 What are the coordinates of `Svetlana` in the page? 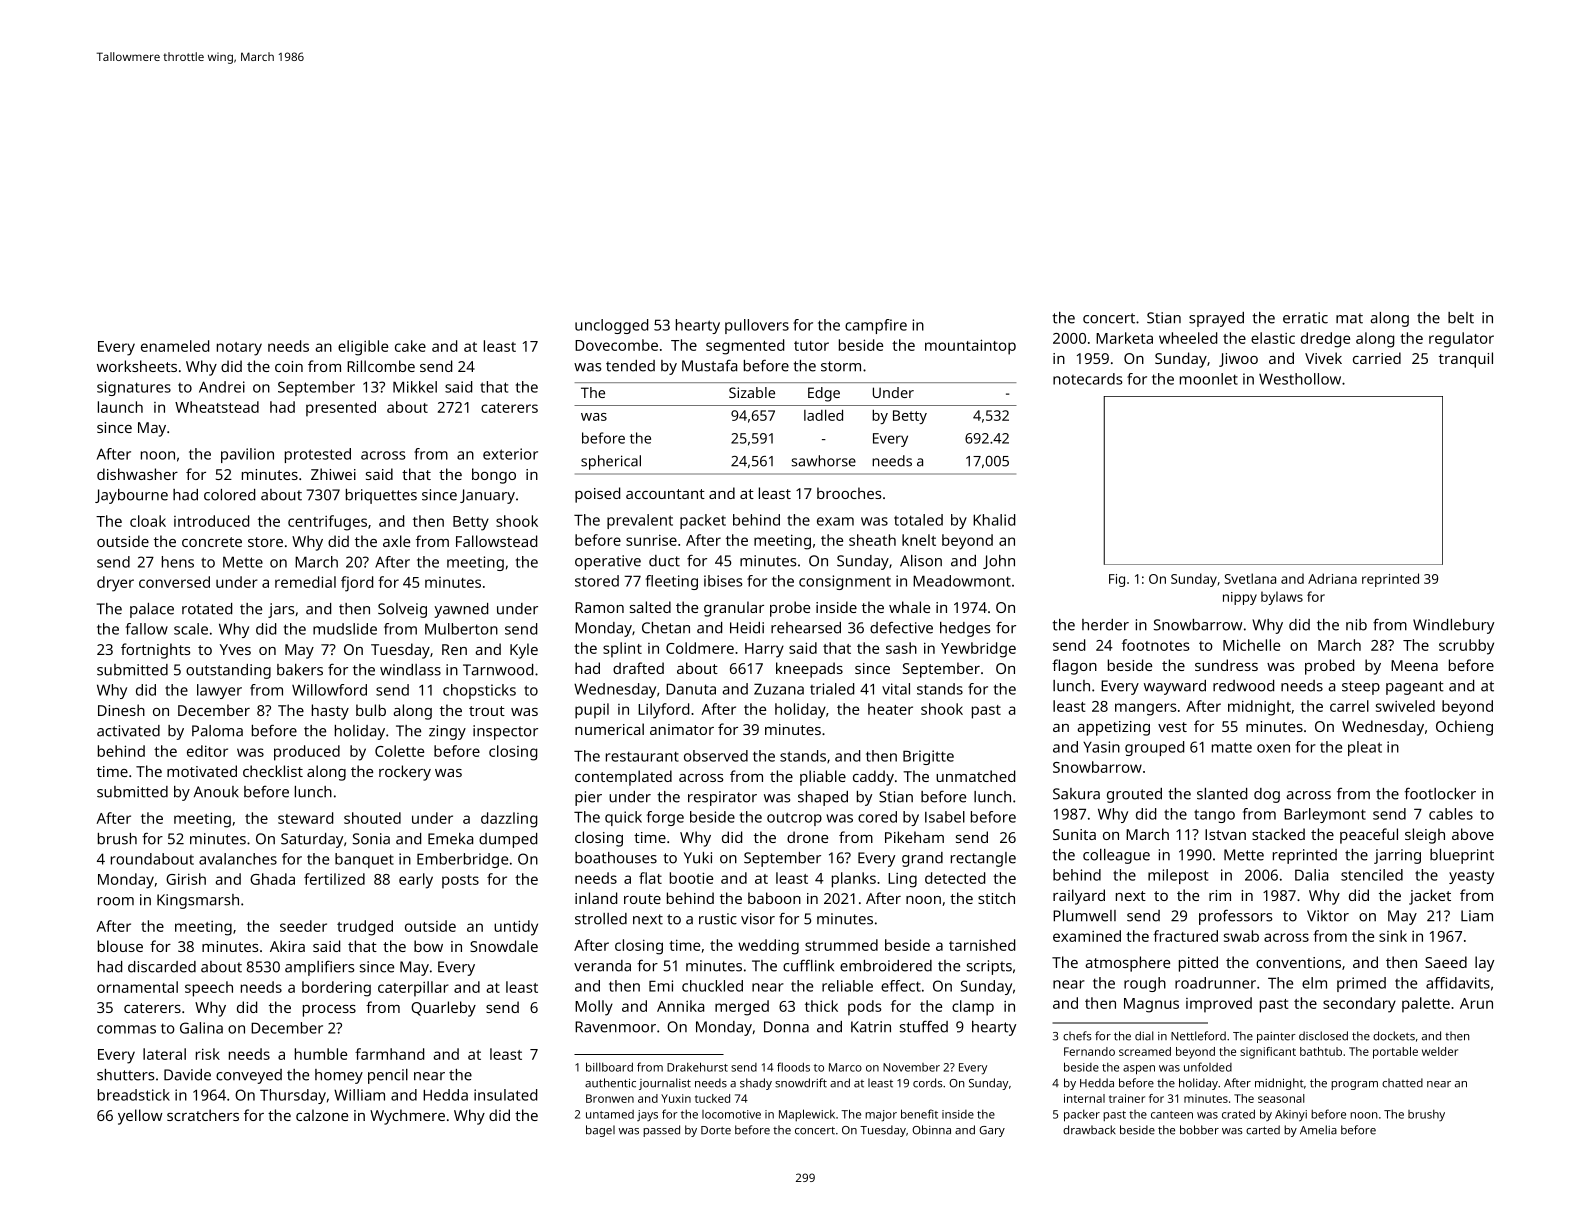 It's located at (1250, 578).
